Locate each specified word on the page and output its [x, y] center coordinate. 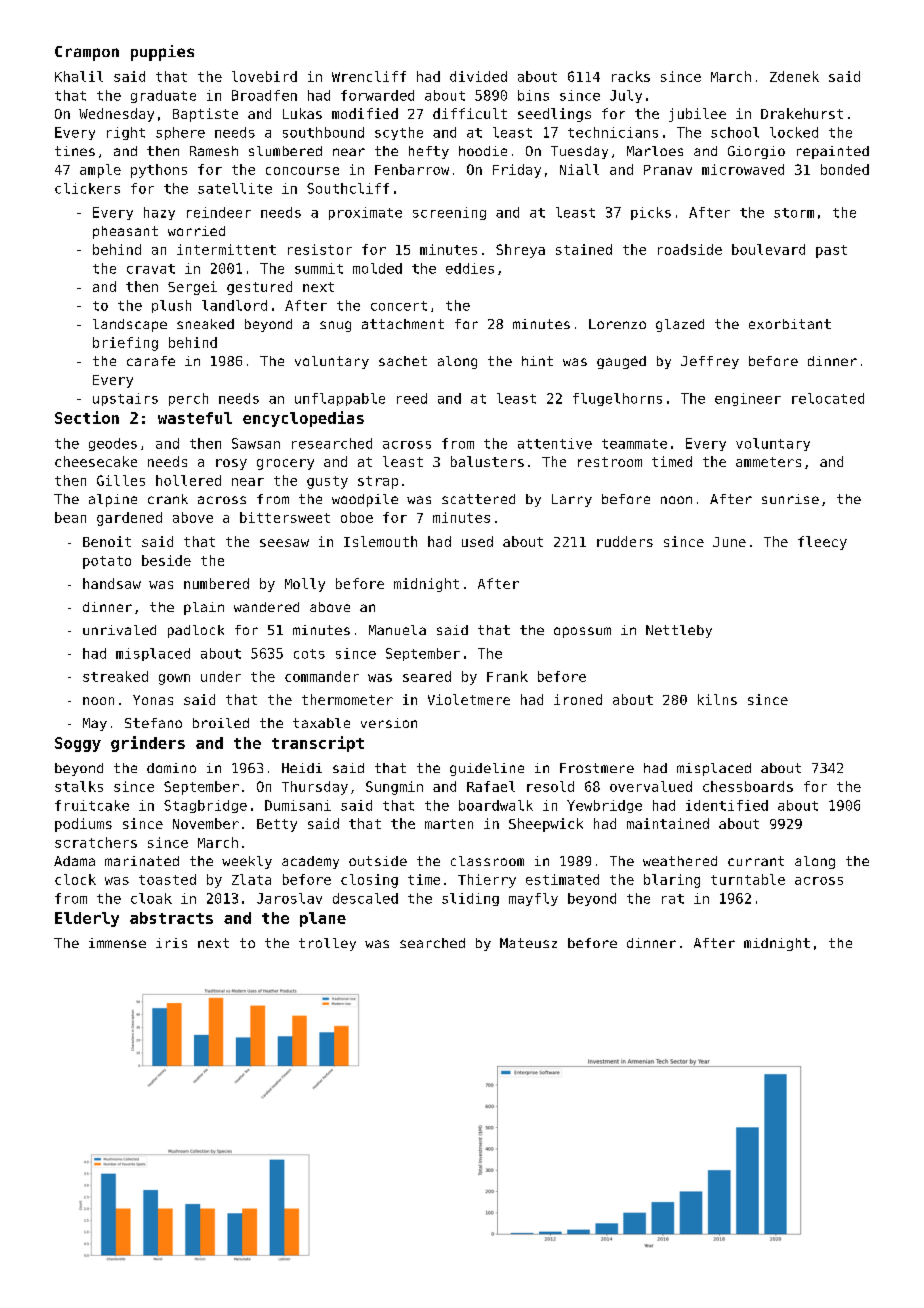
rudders [625, 541]
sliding [470, 899]
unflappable [340, 399]
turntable [748, 879]
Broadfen [264, 95]
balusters [487, 461]
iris [171, 943]
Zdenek [794, 76]
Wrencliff [369, 76]
